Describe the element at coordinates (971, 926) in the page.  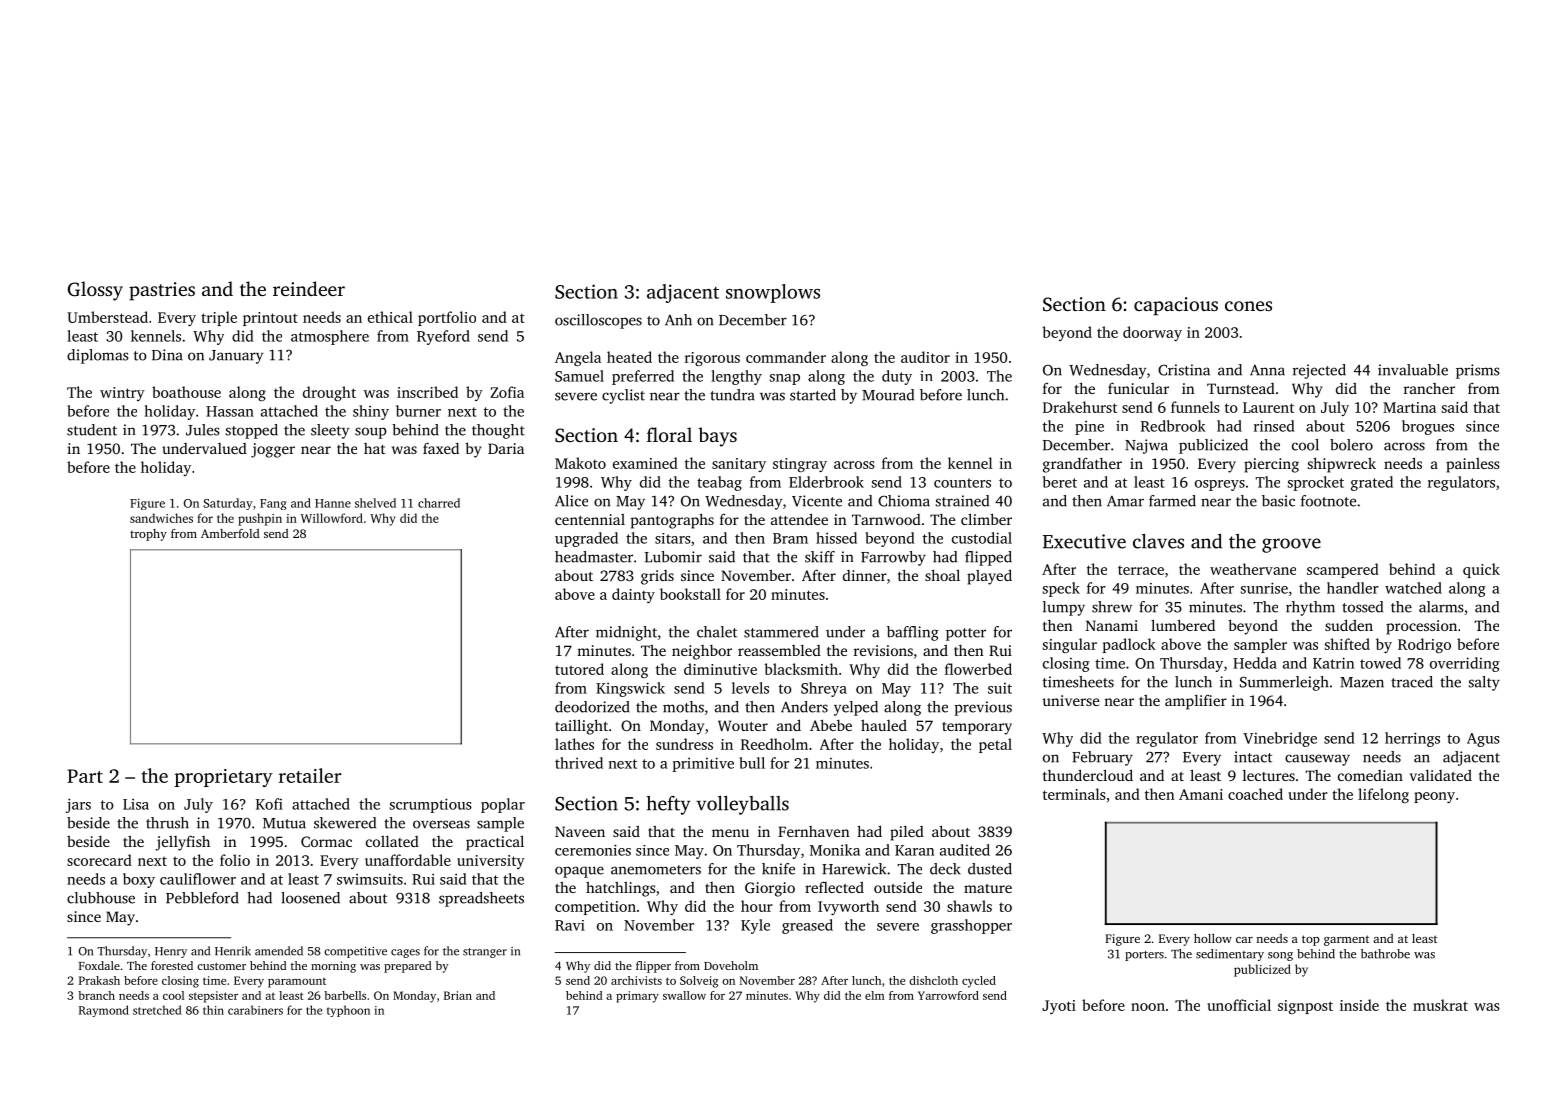
I see `grasshopper` at that location.
